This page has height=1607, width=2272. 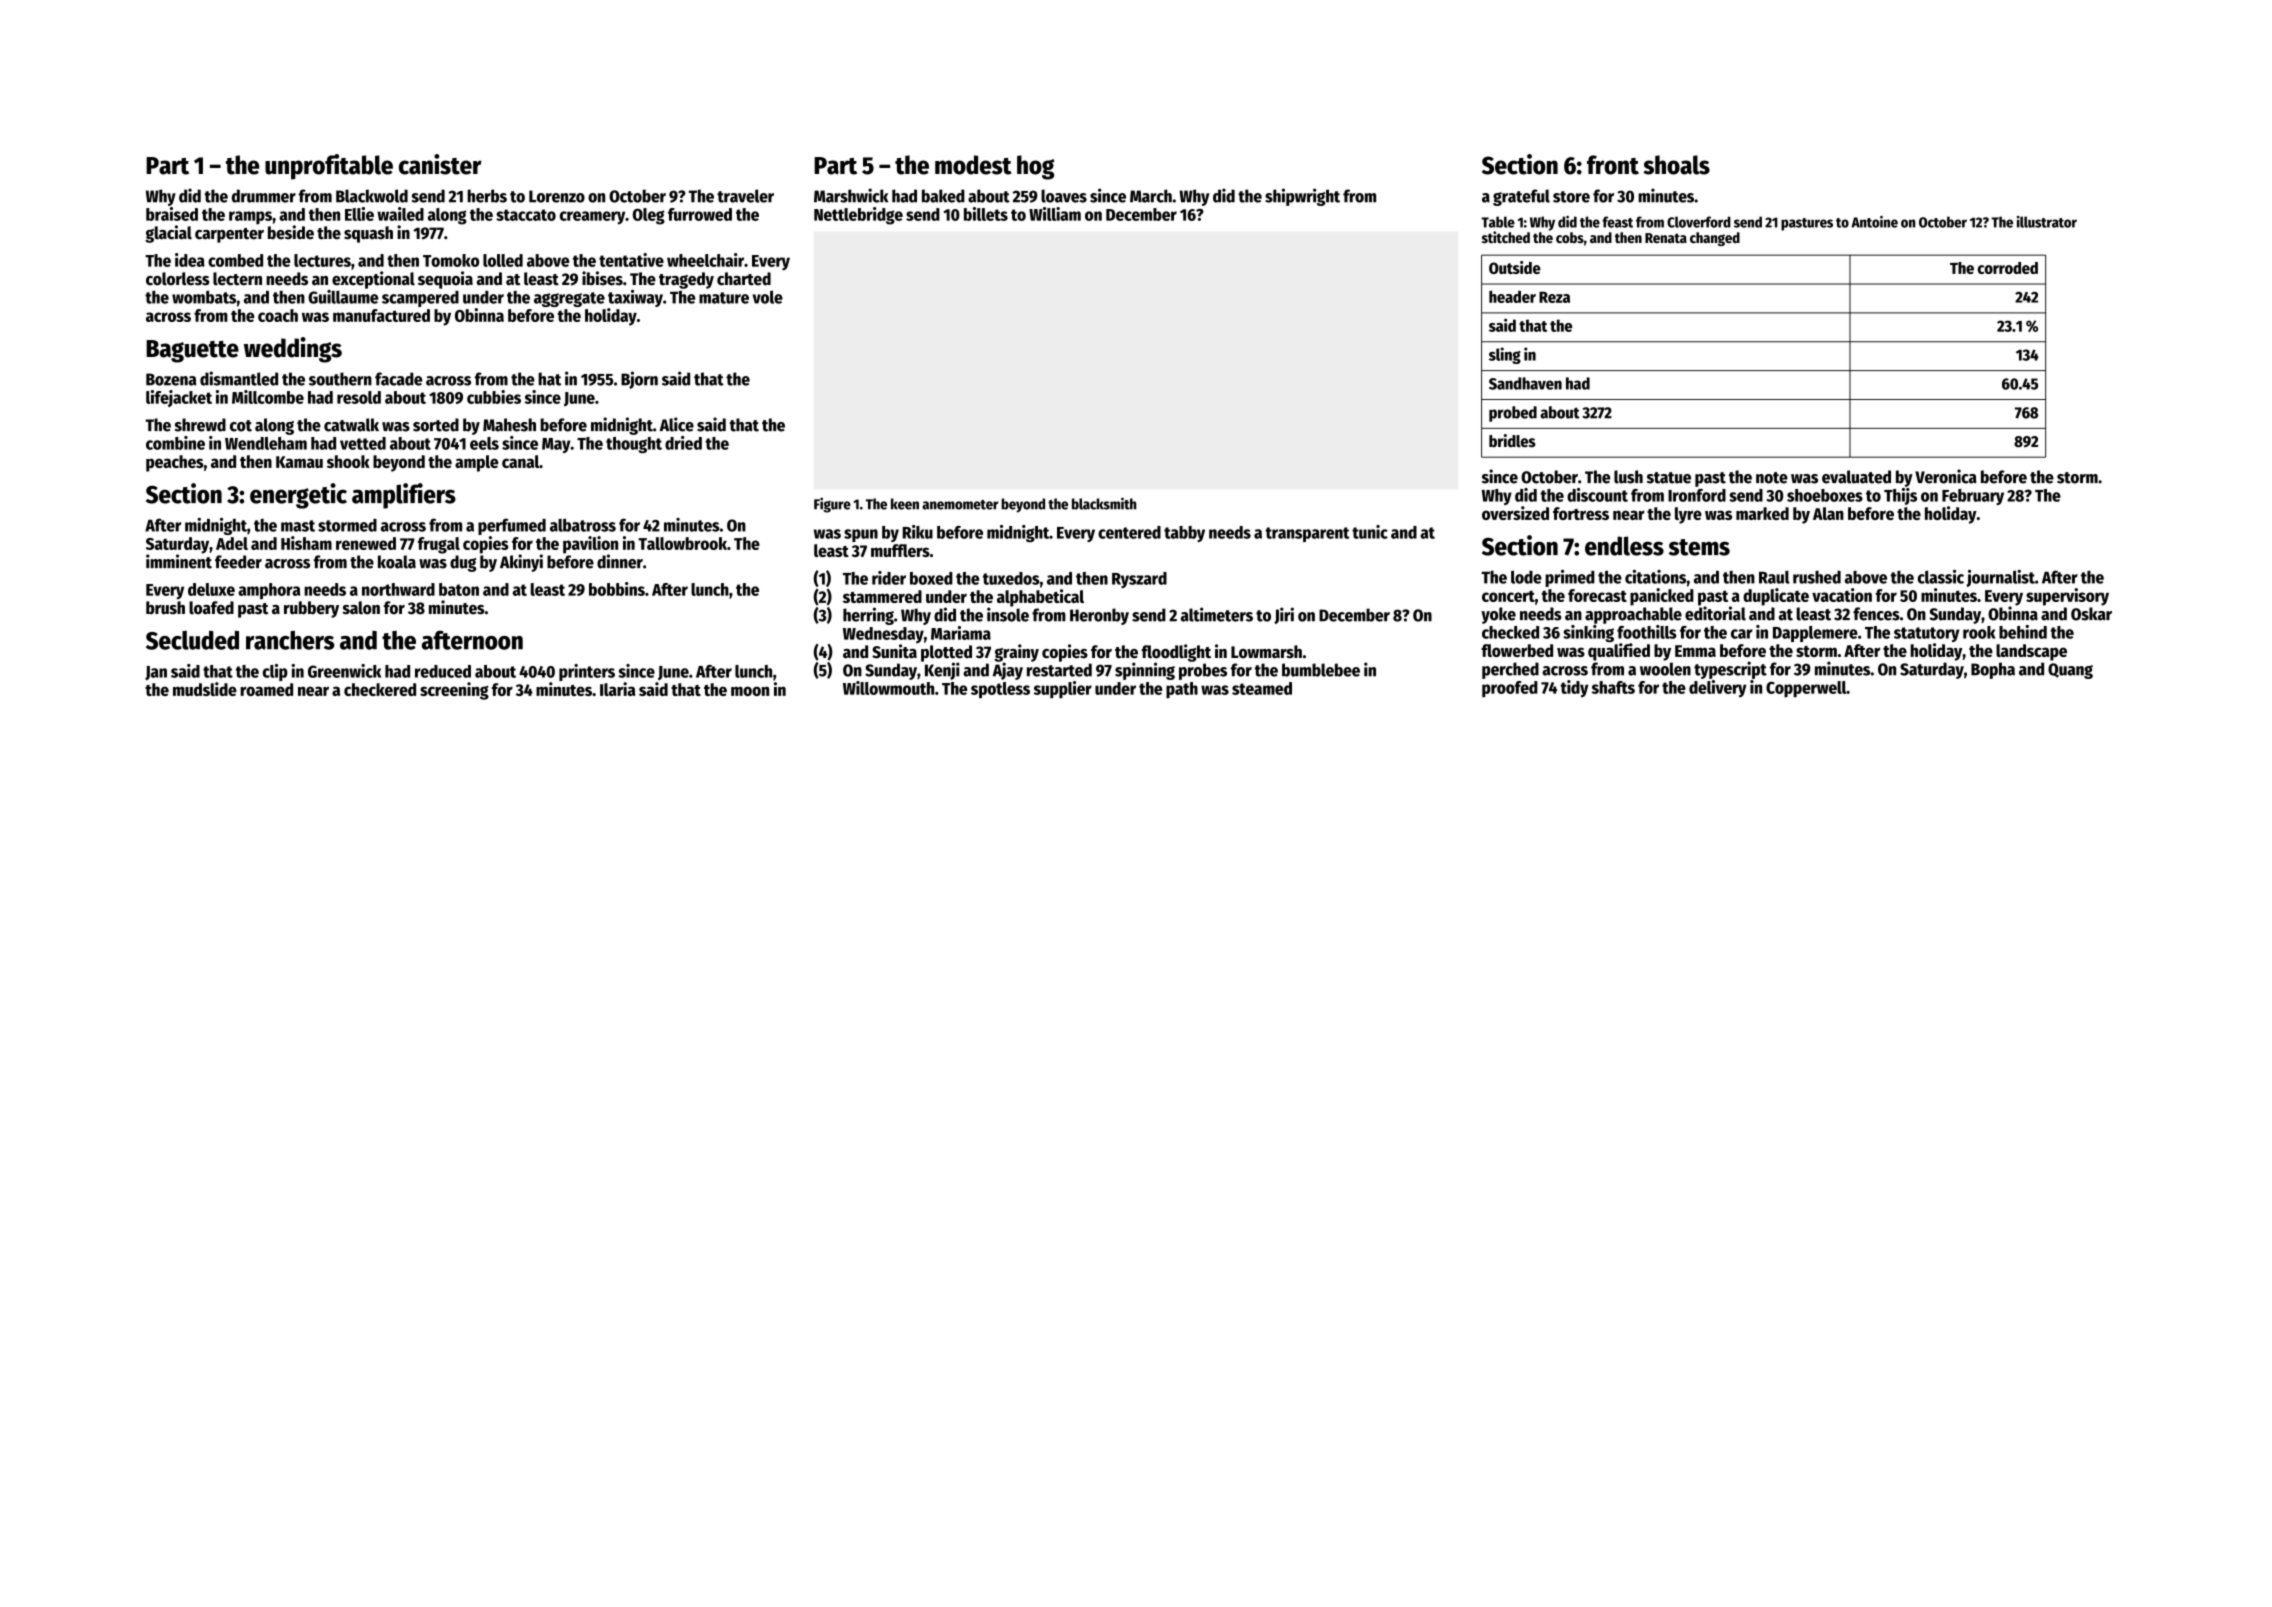 What do you see at coordinates (398, 379) in the page?
I see `facade` at bounding box center [398, 379].
